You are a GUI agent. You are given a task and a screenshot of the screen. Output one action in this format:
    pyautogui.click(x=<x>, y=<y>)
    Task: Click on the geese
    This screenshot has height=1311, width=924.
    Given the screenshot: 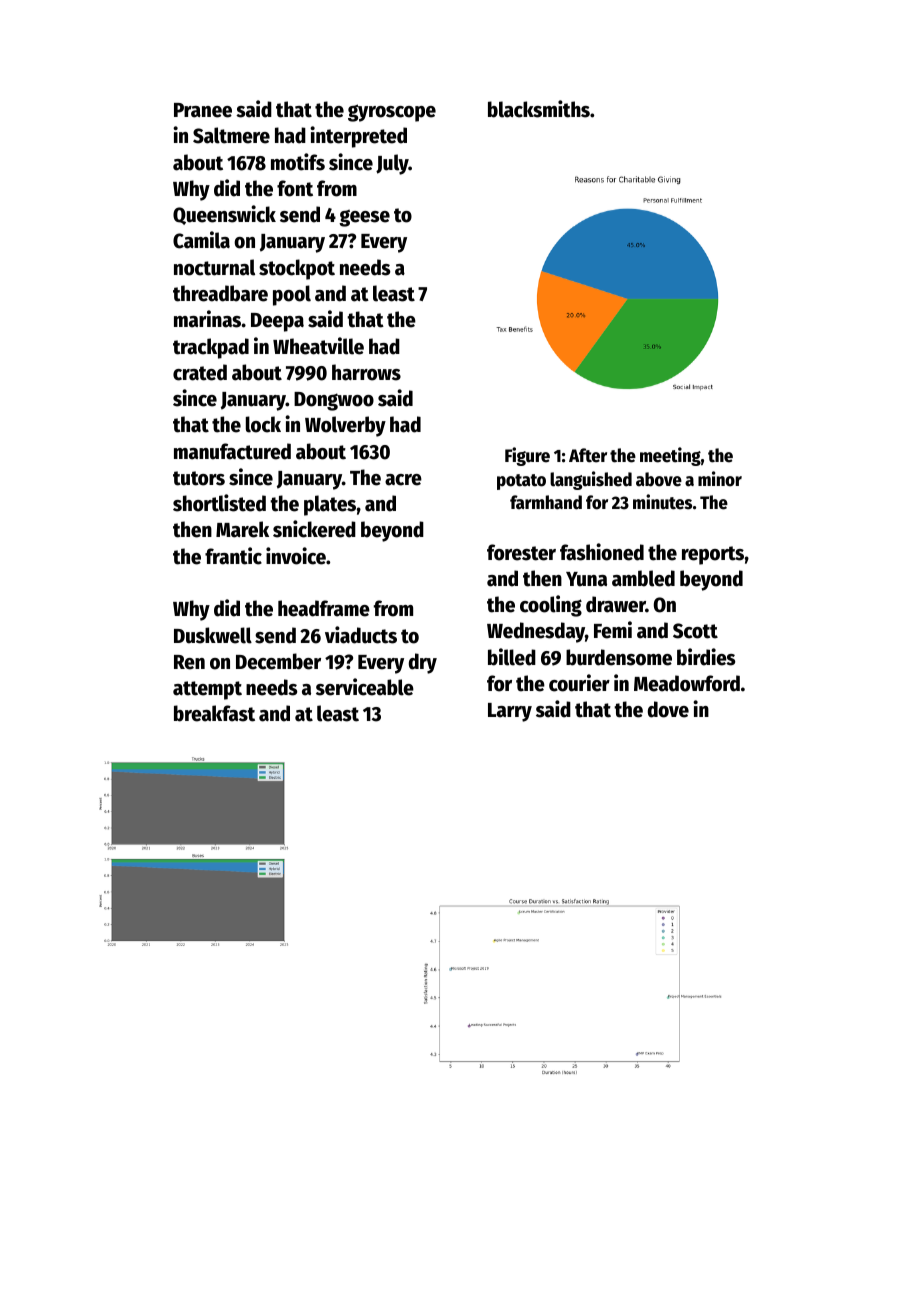 What is the action you would take?
    pyautogui.click(x=364, y=218)
